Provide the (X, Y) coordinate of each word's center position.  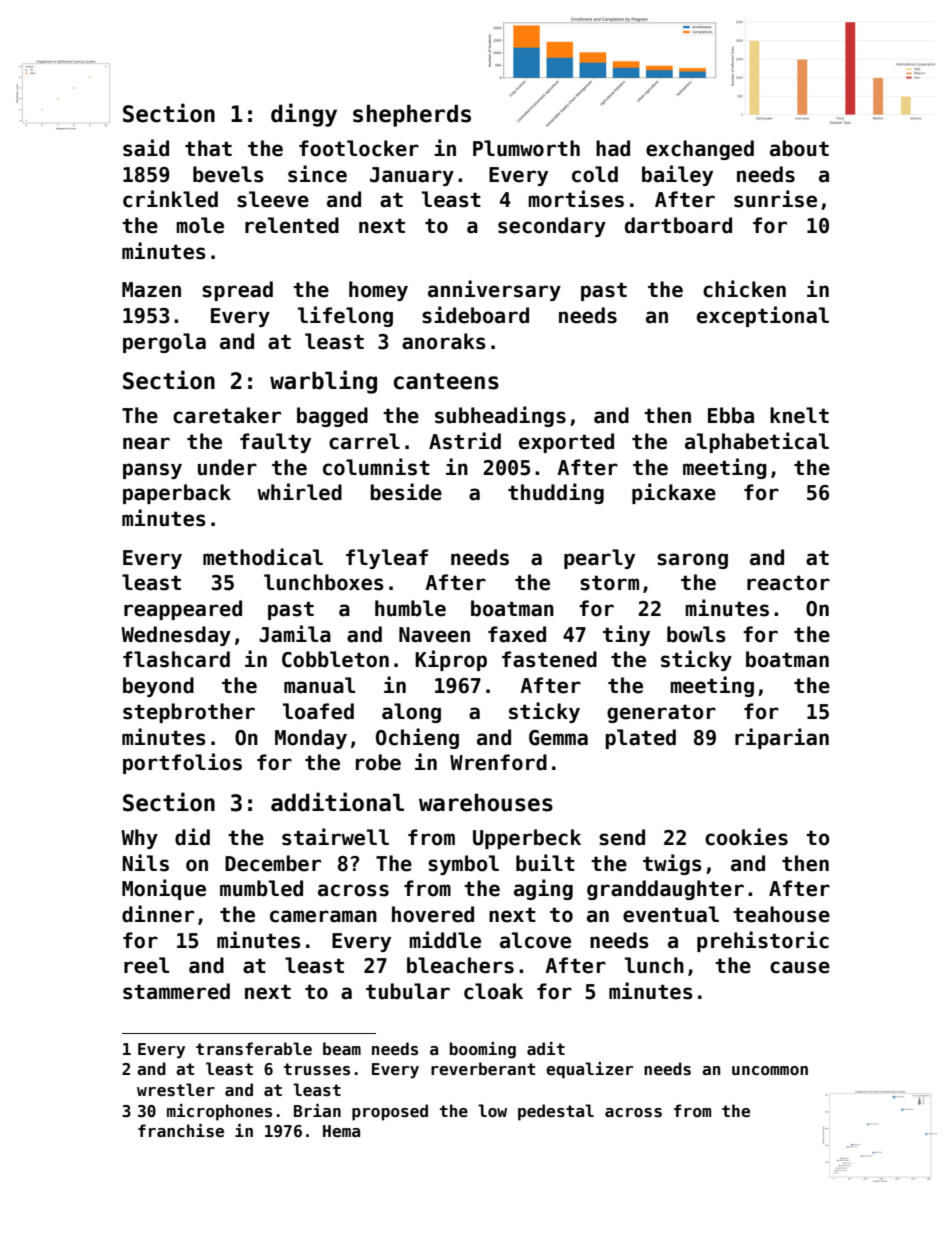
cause (800, 967)
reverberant (483, 1069)
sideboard (475, 315)
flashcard (176, 659)
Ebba (731, 415)
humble (410, 608)
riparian (782, 738)
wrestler (176, 1090)
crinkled (170, 199)
